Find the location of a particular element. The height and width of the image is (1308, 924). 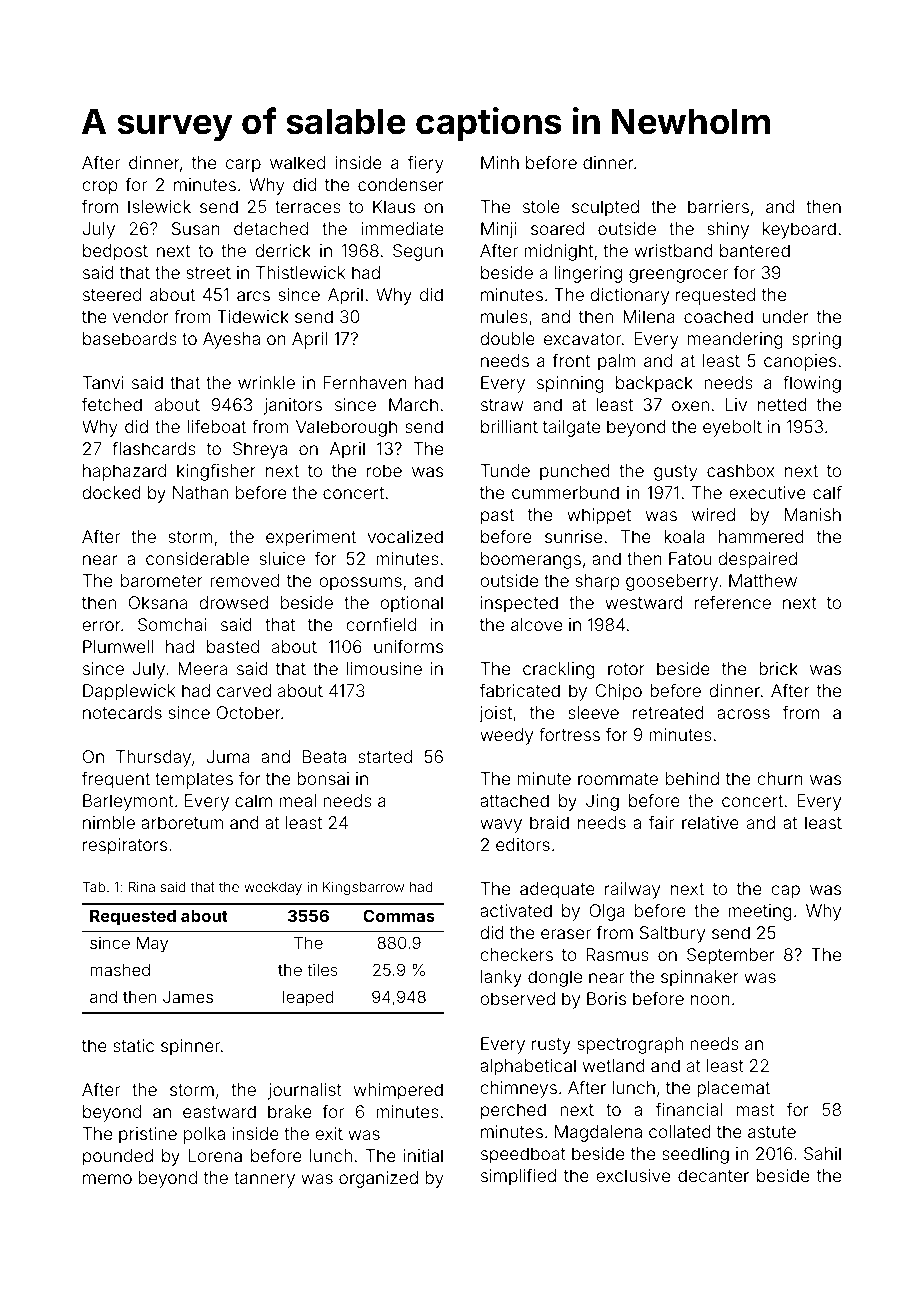

joist is located at coordinates (495, 714).
